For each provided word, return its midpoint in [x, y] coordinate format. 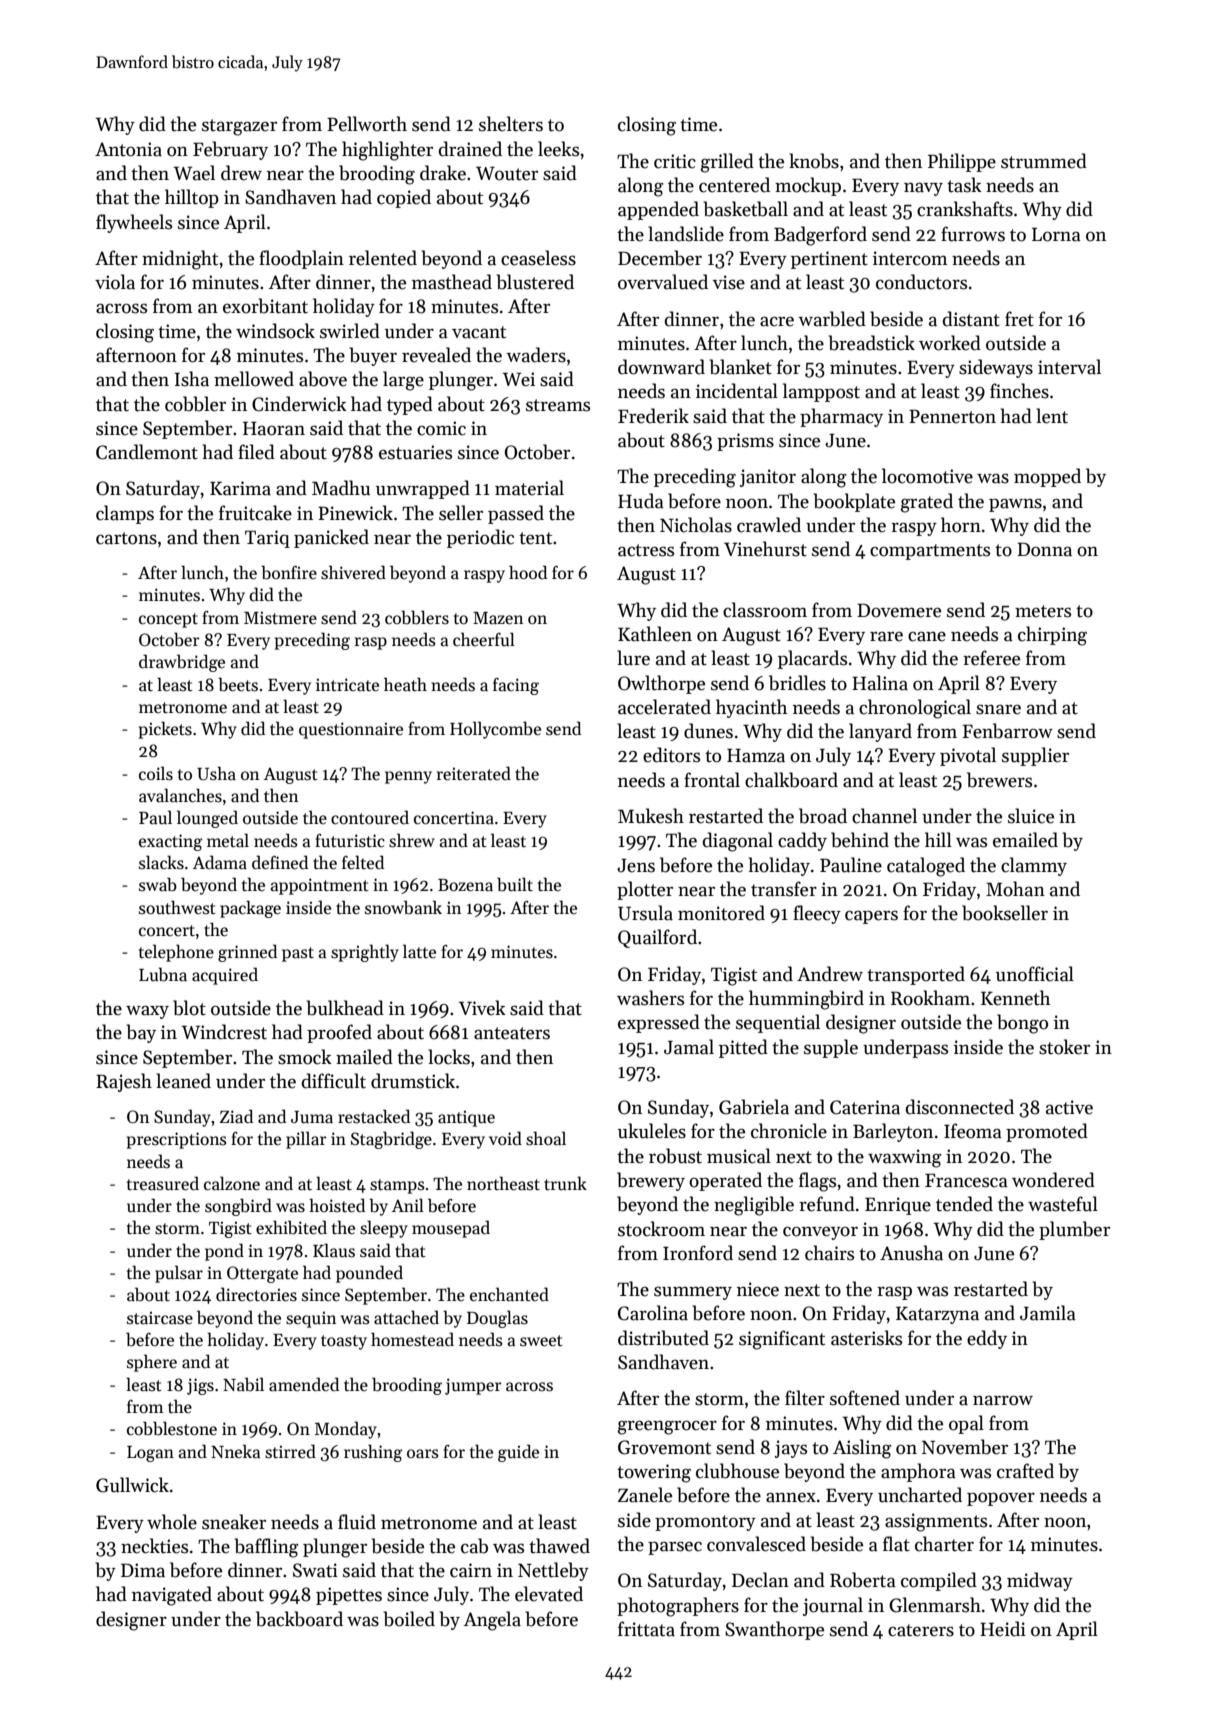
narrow [1003, 1400]
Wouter [507, 173]
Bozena [465, 885]
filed [256, 452]
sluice [1031, 816]
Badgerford [820, 236]
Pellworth [367, 124]
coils [156, 773]
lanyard [880, 732]
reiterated [474, 773]
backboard [299, 1619]
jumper [473, 1386]
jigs [200, 1386]
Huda [641, 501]
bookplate [854, 502]
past [298, 954]
